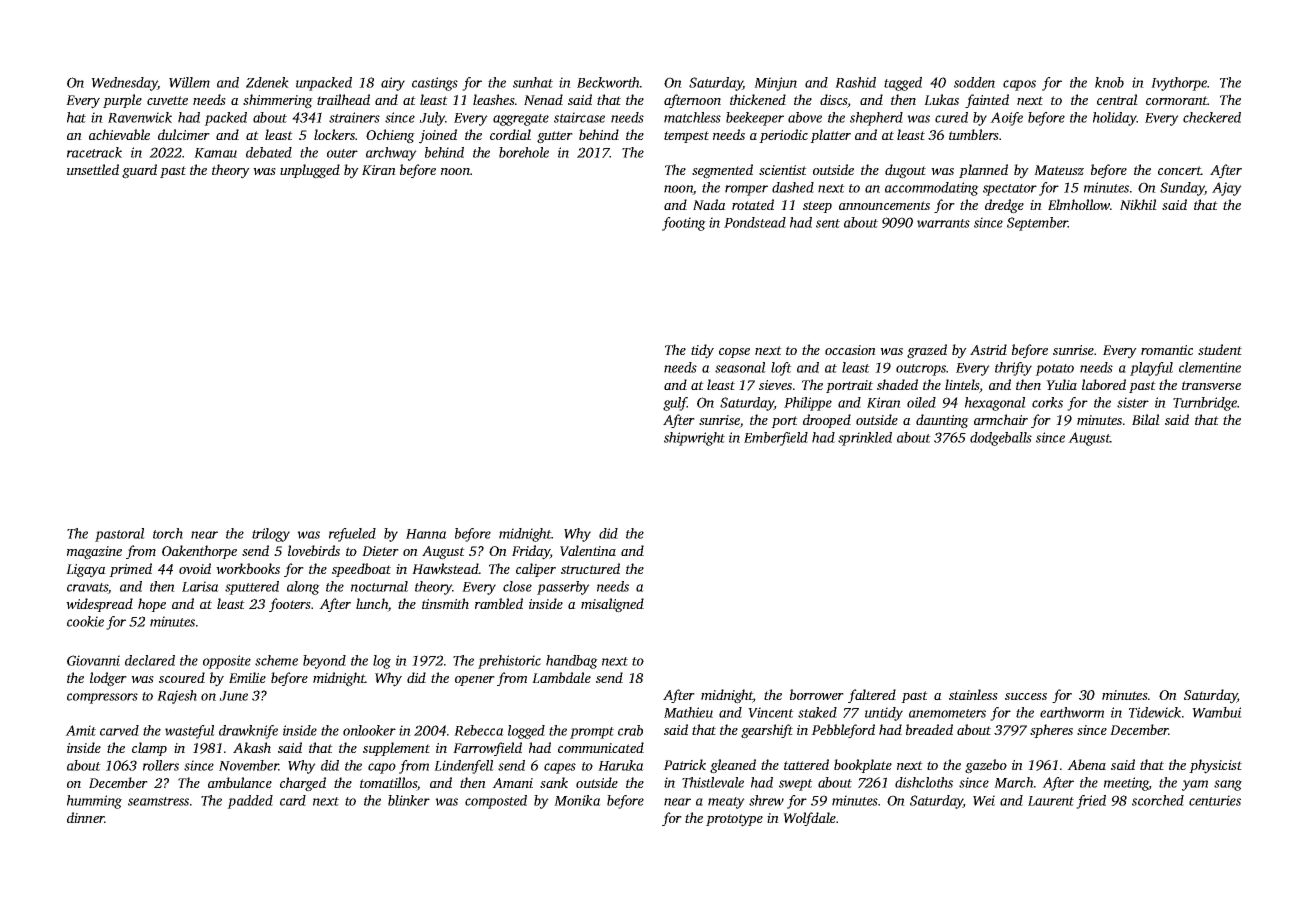 The image size is (1308, 924). I want to click on torch, so click(168, 533).
